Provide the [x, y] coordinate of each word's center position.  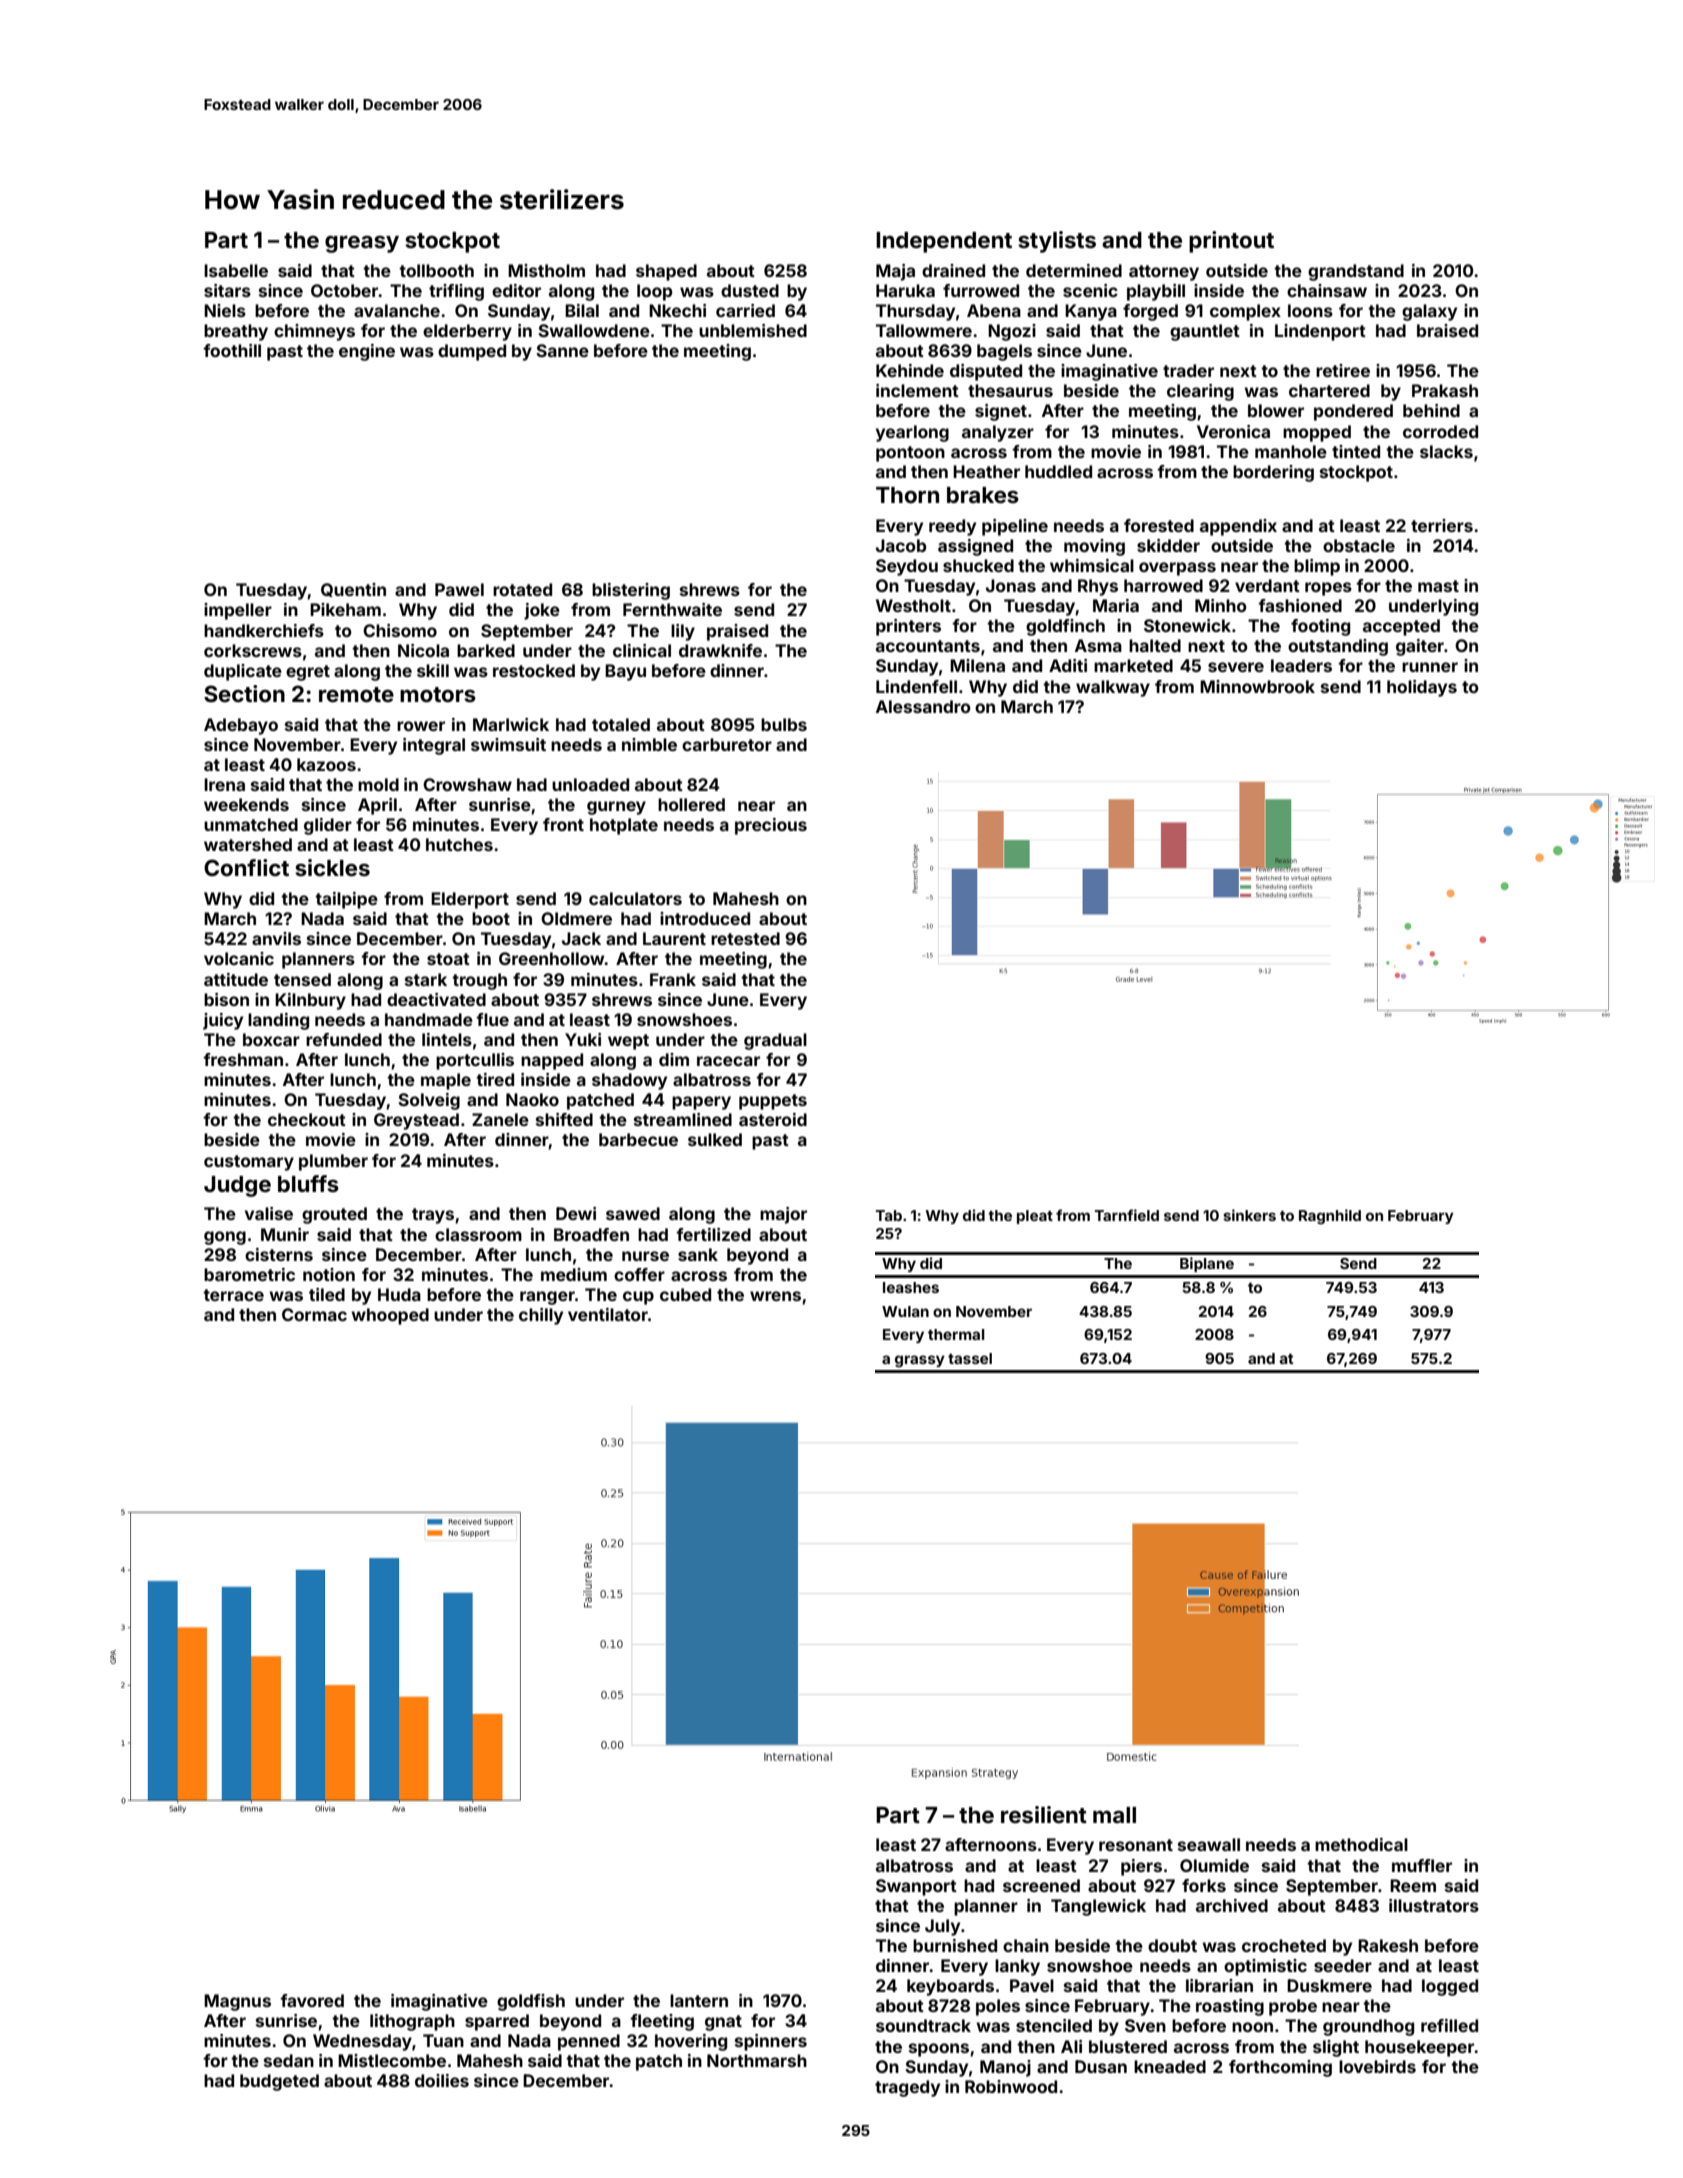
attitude [236, 979]
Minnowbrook [1257, 686]
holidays [1422, 688]
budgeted [279, 2082]
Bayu [625, 672]
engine [367, 352]
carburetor [727, 744]
